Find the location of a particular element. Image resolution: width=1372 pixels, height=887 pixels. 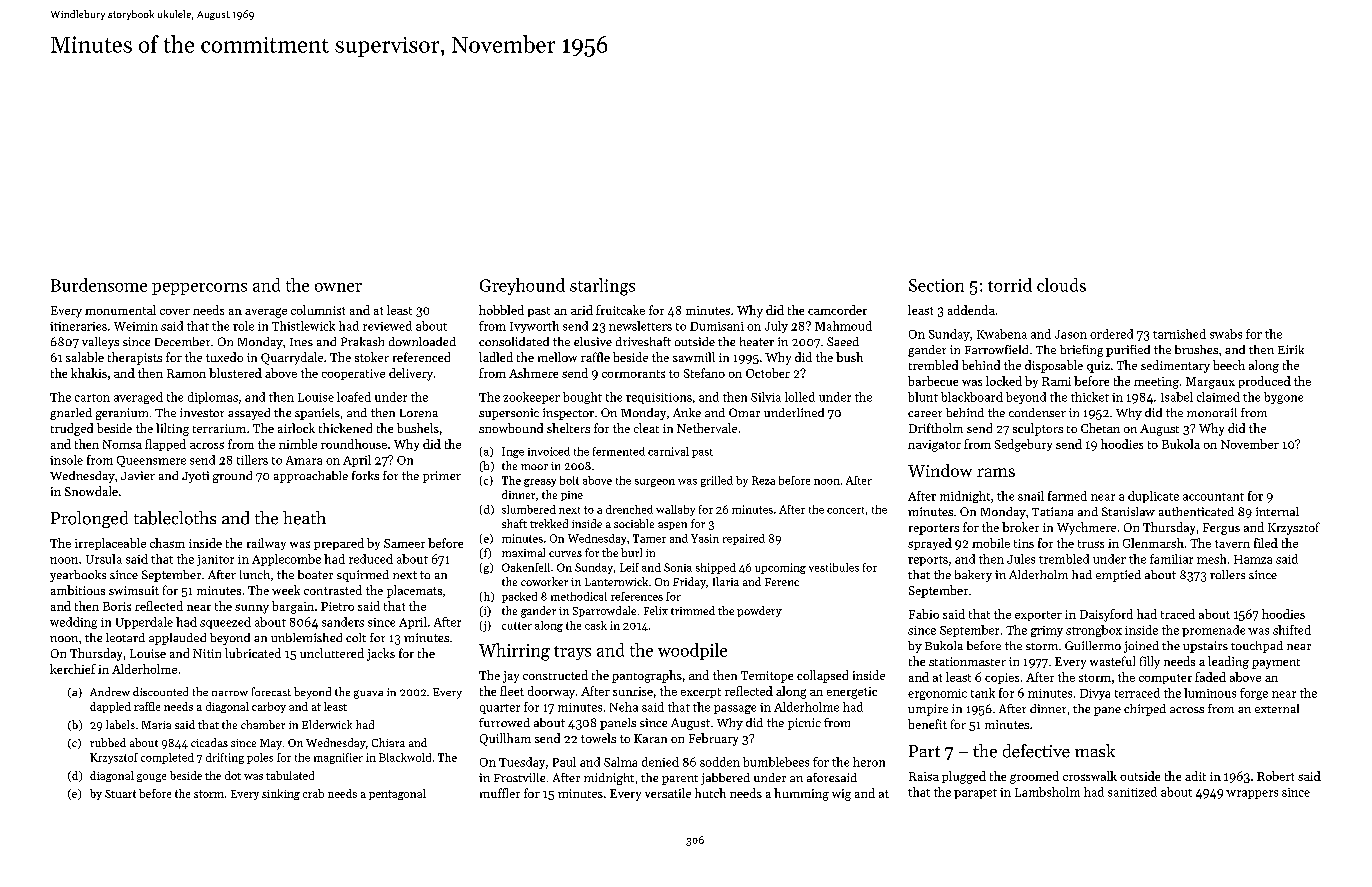

itineraries is located at coordinates (78, 326).
